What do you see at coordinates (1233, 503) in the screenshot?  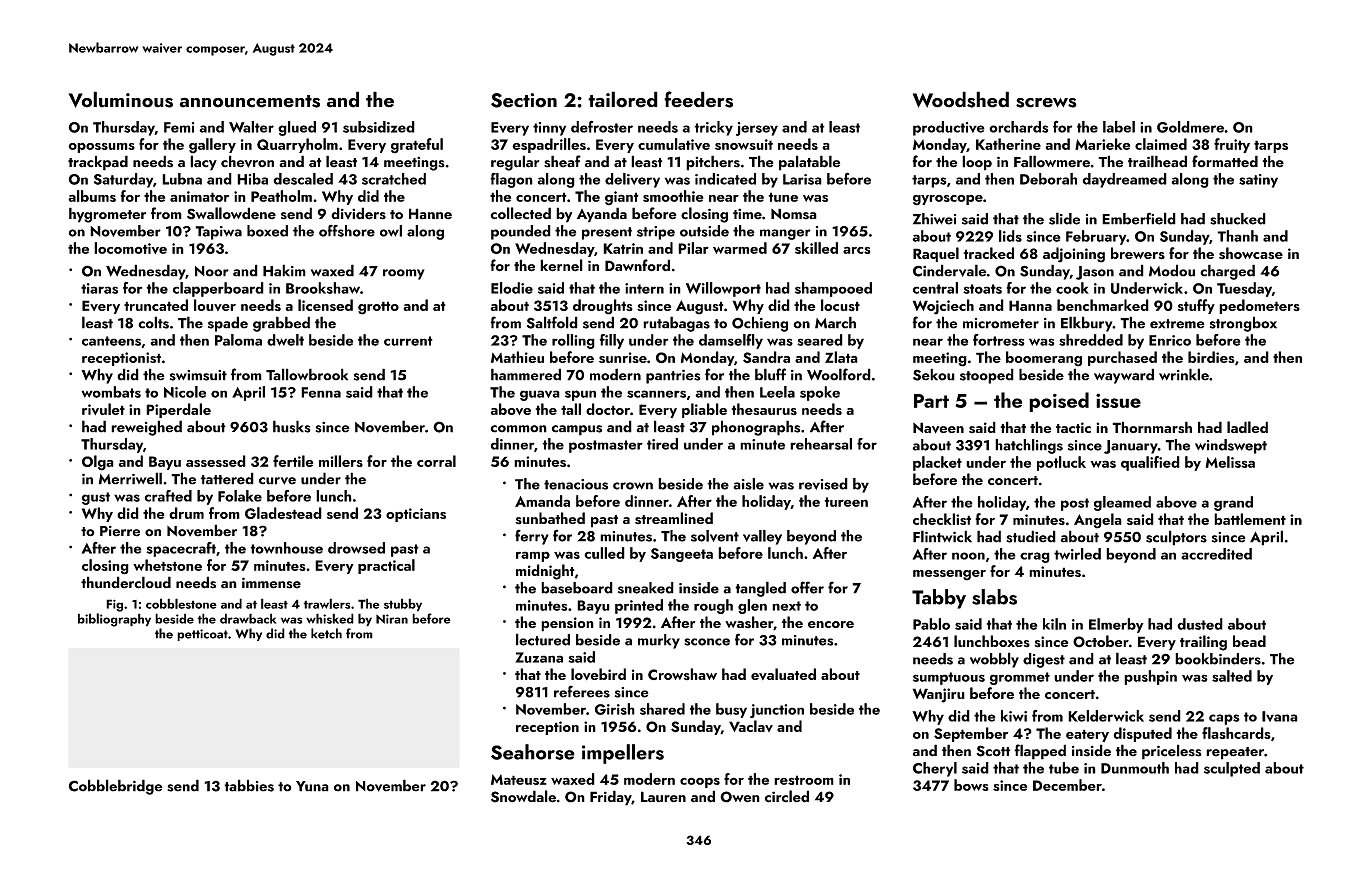 I see `grand` at bounding box center [1233, 503].
